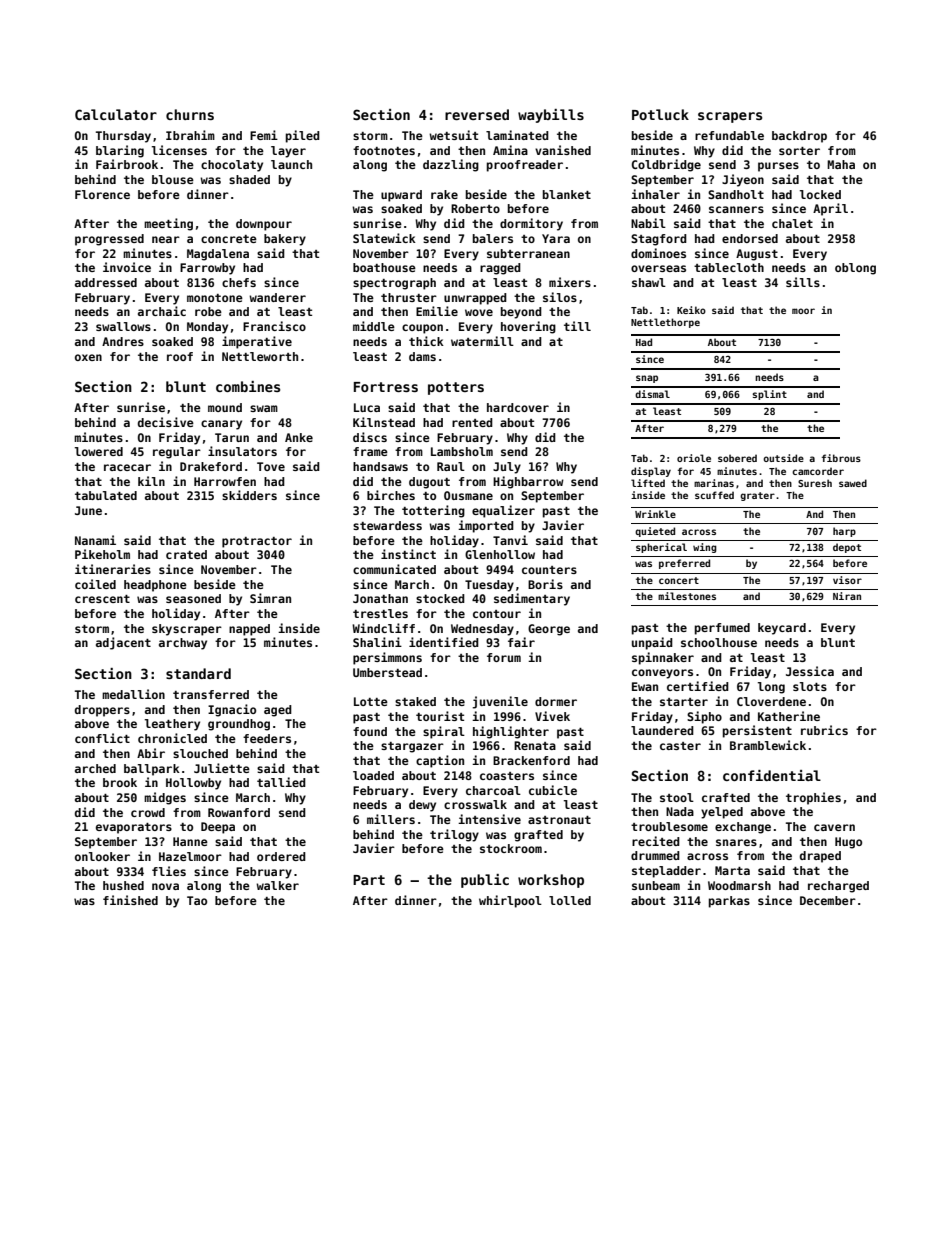  Describe the element at coordinates (133, 694) in the screenshot. I see `medallion` at that location.
